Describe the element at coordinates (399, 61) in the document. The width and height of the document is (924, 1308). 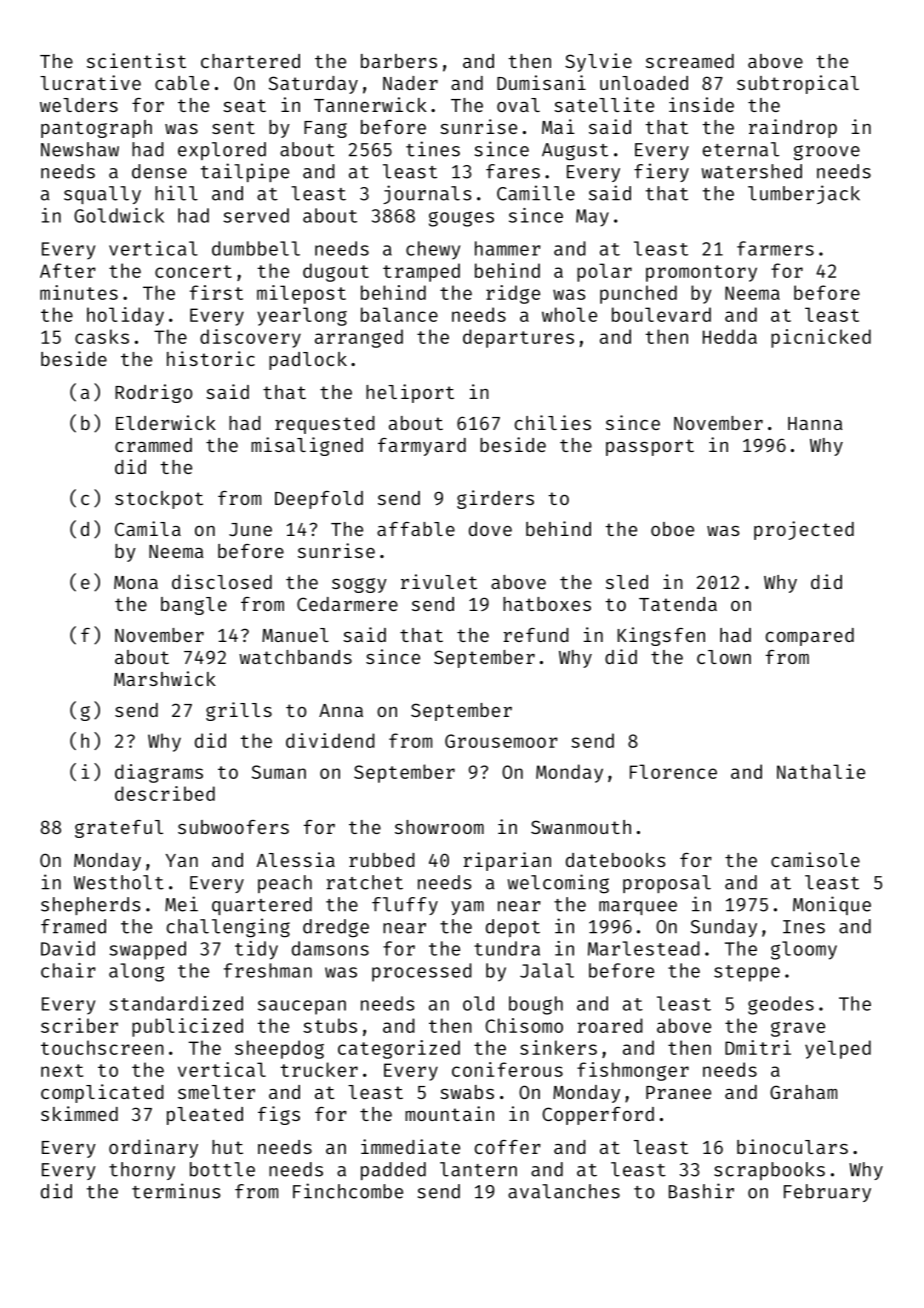
I see `barbers` at that location.
